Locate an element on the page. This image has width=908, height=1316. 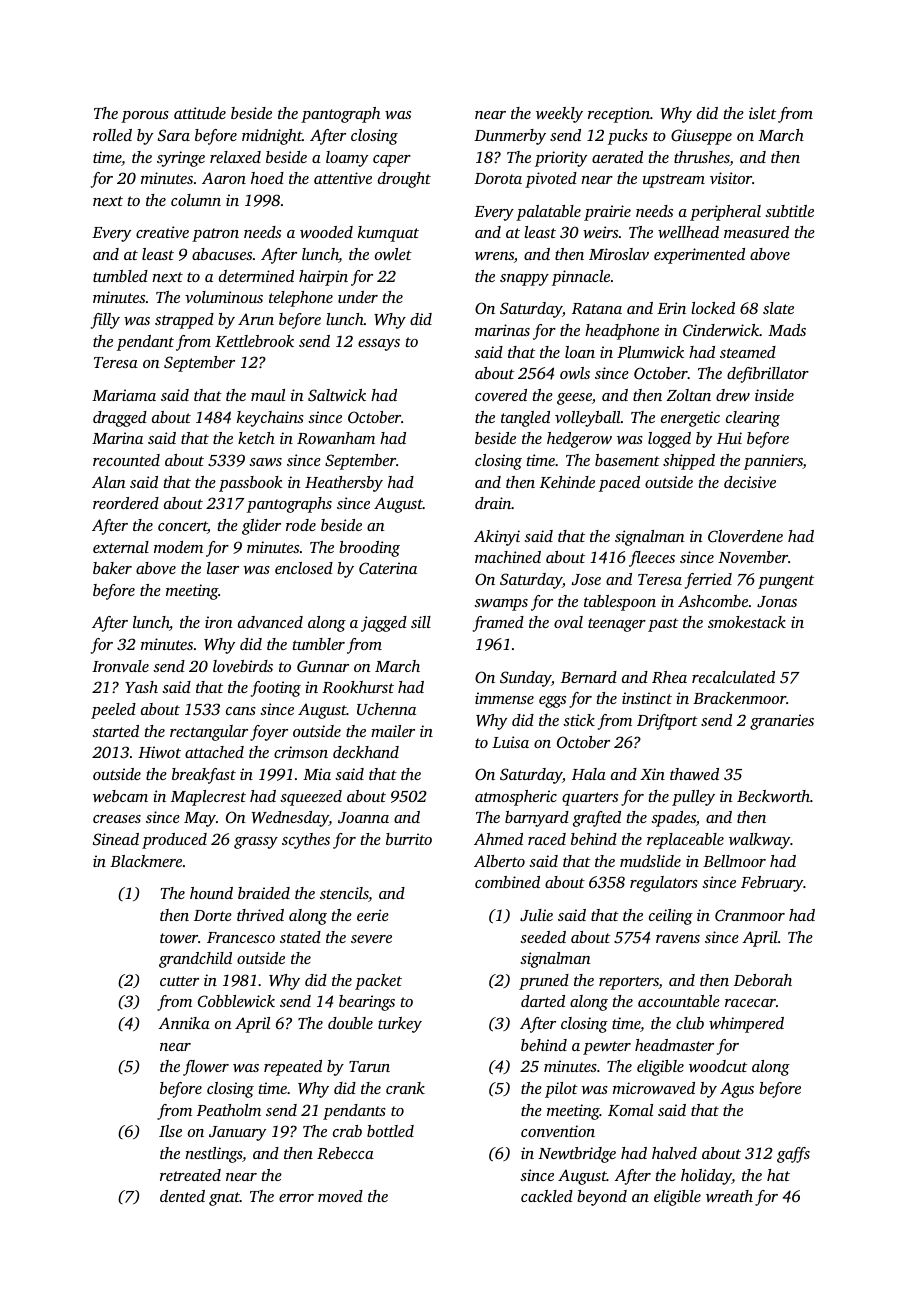
Rebecca is located at coordinates (345, 1153).
